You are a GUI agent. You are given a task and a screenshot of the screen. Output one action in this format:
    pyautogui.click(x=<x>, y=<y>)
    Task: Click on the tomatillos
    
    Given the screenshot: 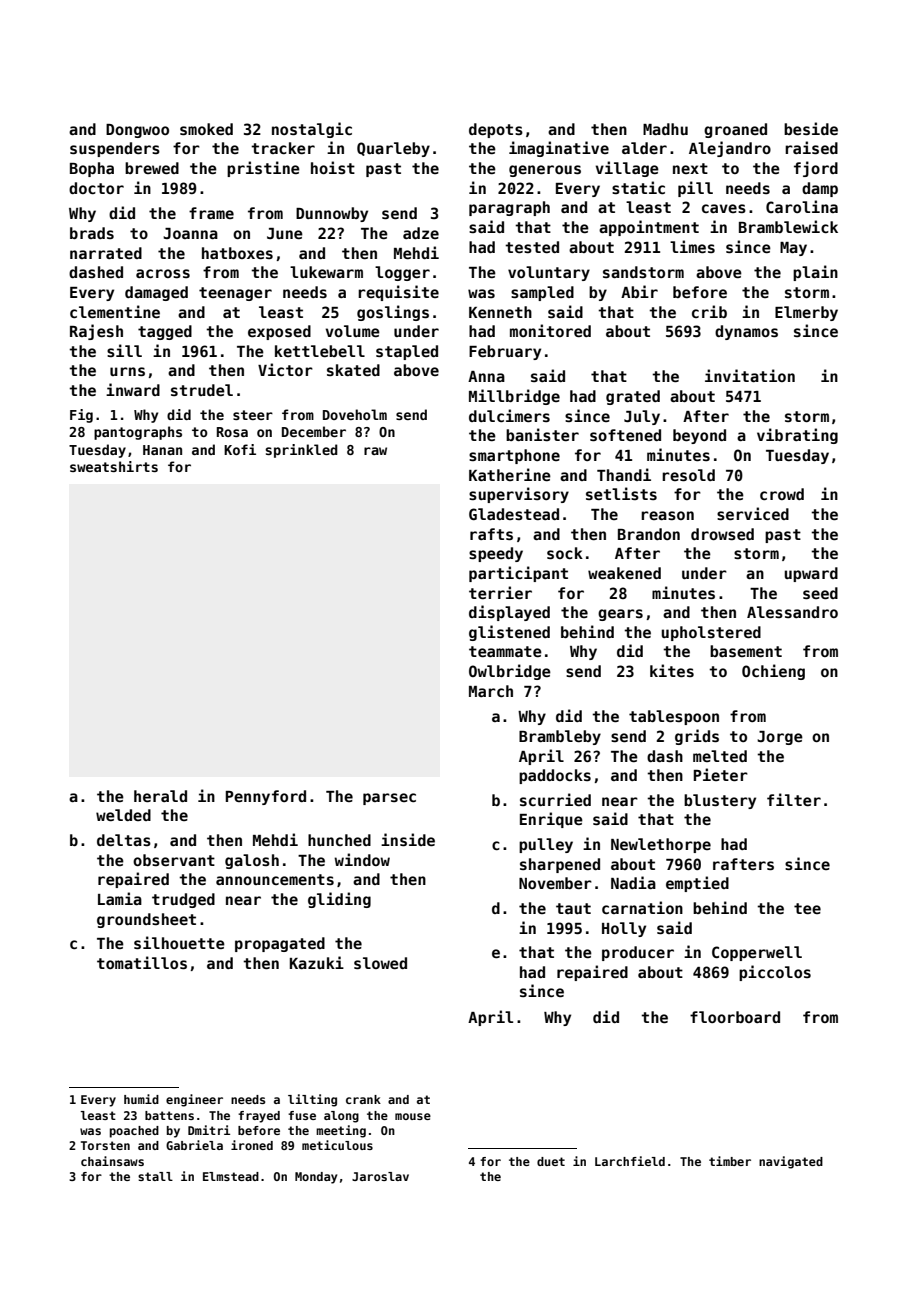 What is the action you would take?
    pyautogui.click(x=142, y=962)
